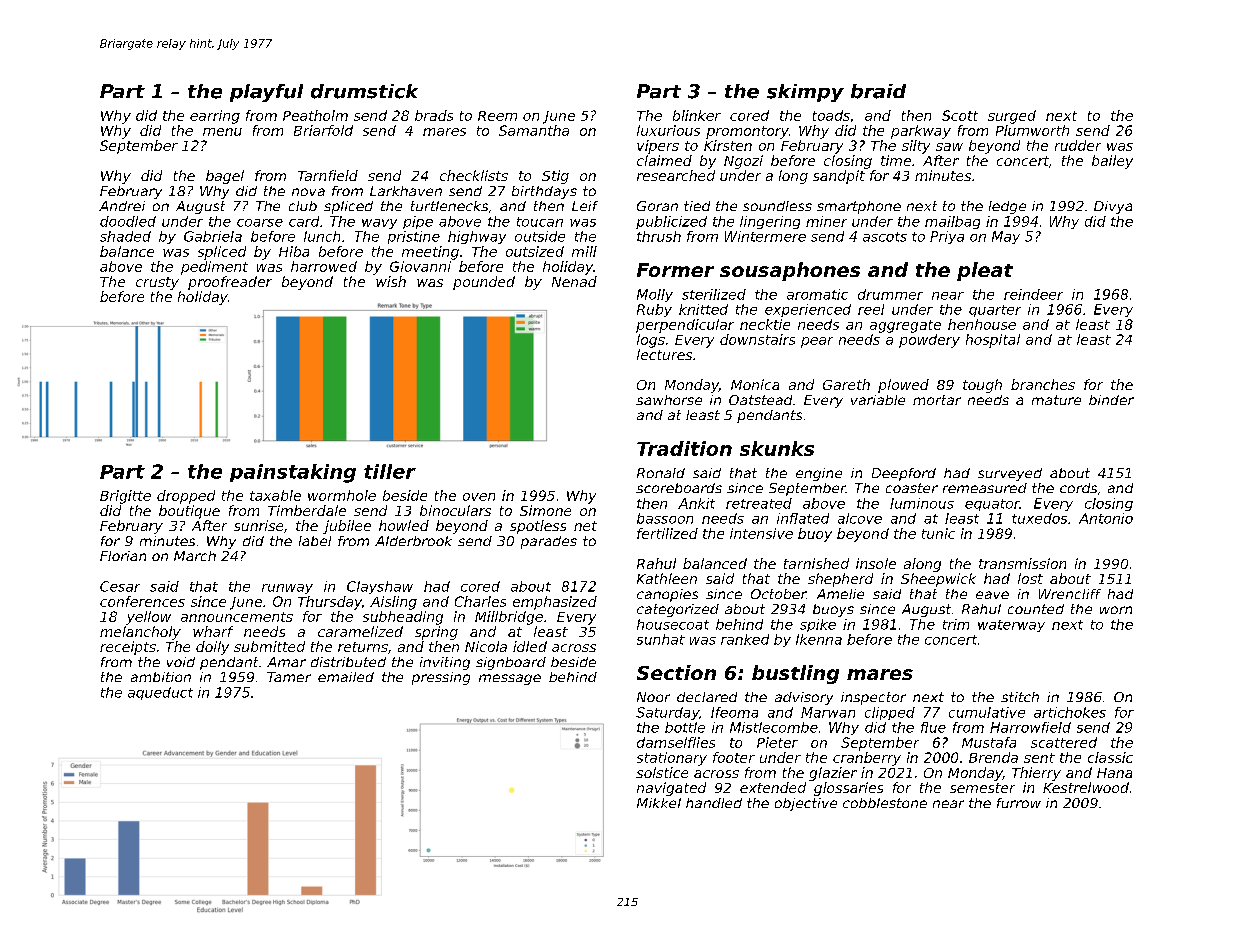 This image has height=952, width=1233. I want to click on braid, so click(878, 91).
